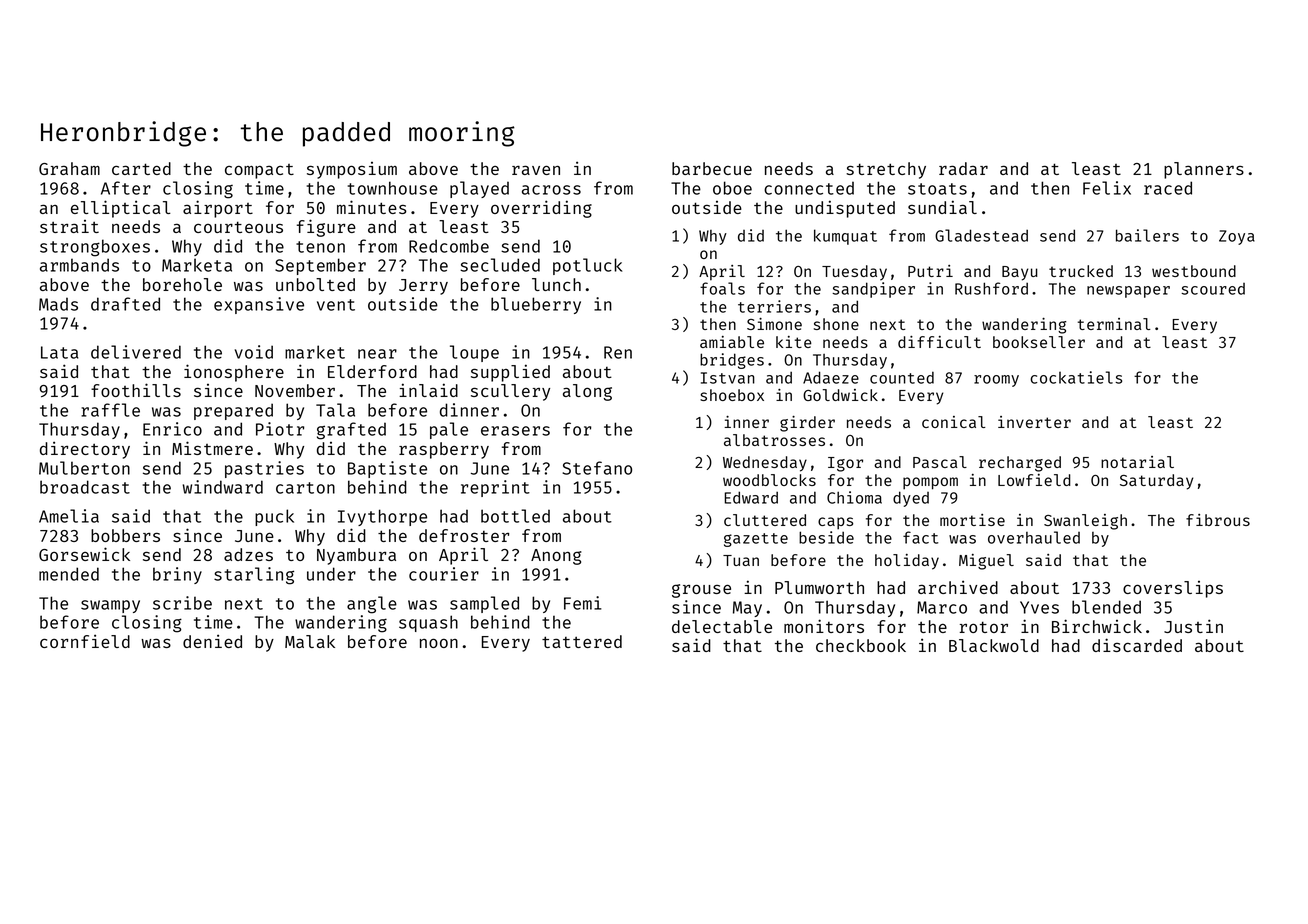  What do you see at coordinates (840, 395) in the document?
I see `Goldwick` at bounding box center [840, 395].
